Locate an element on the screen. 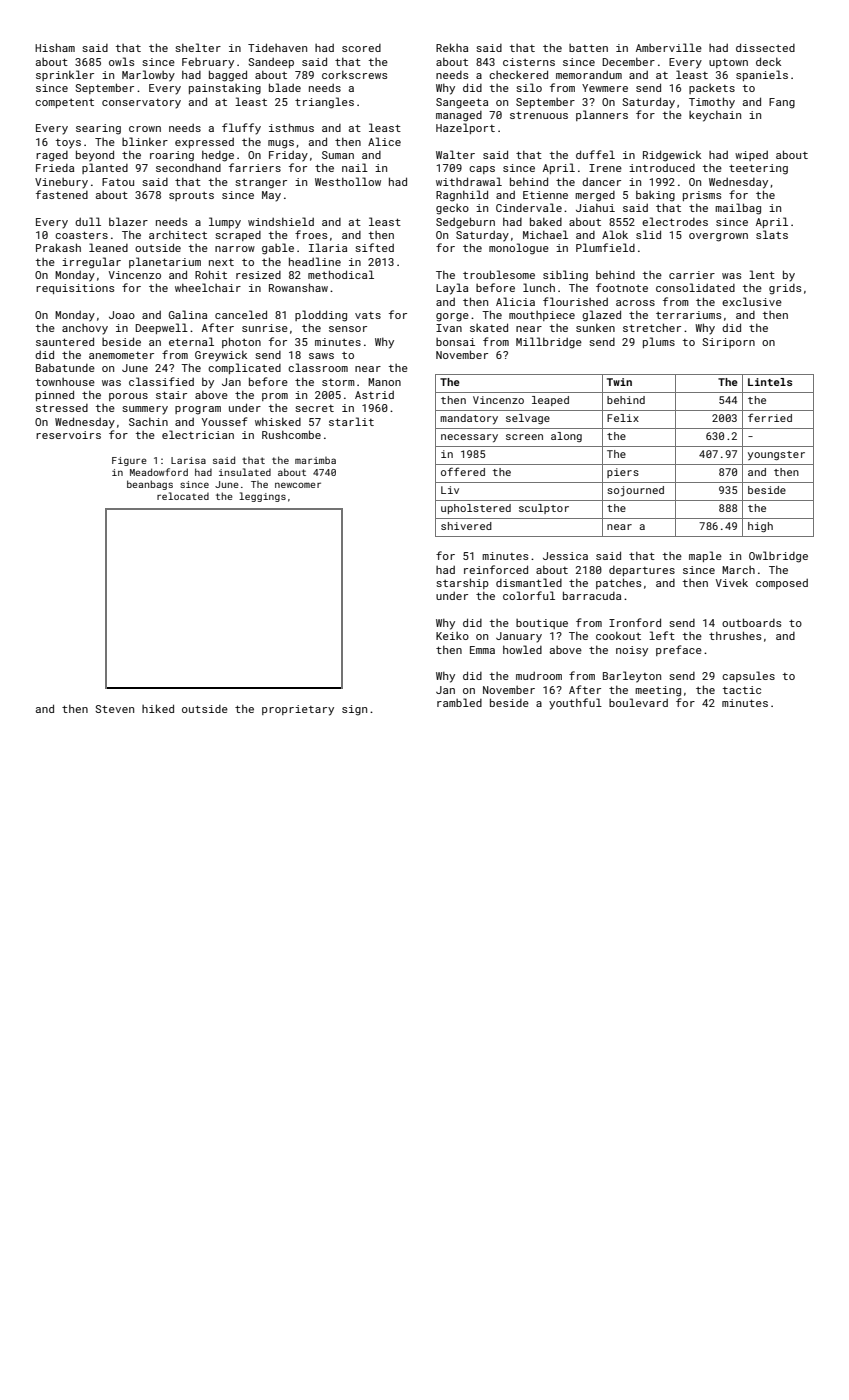 The width and height of the screenshot is (849, 1400). relocated is located at coordinates (183, 496).
